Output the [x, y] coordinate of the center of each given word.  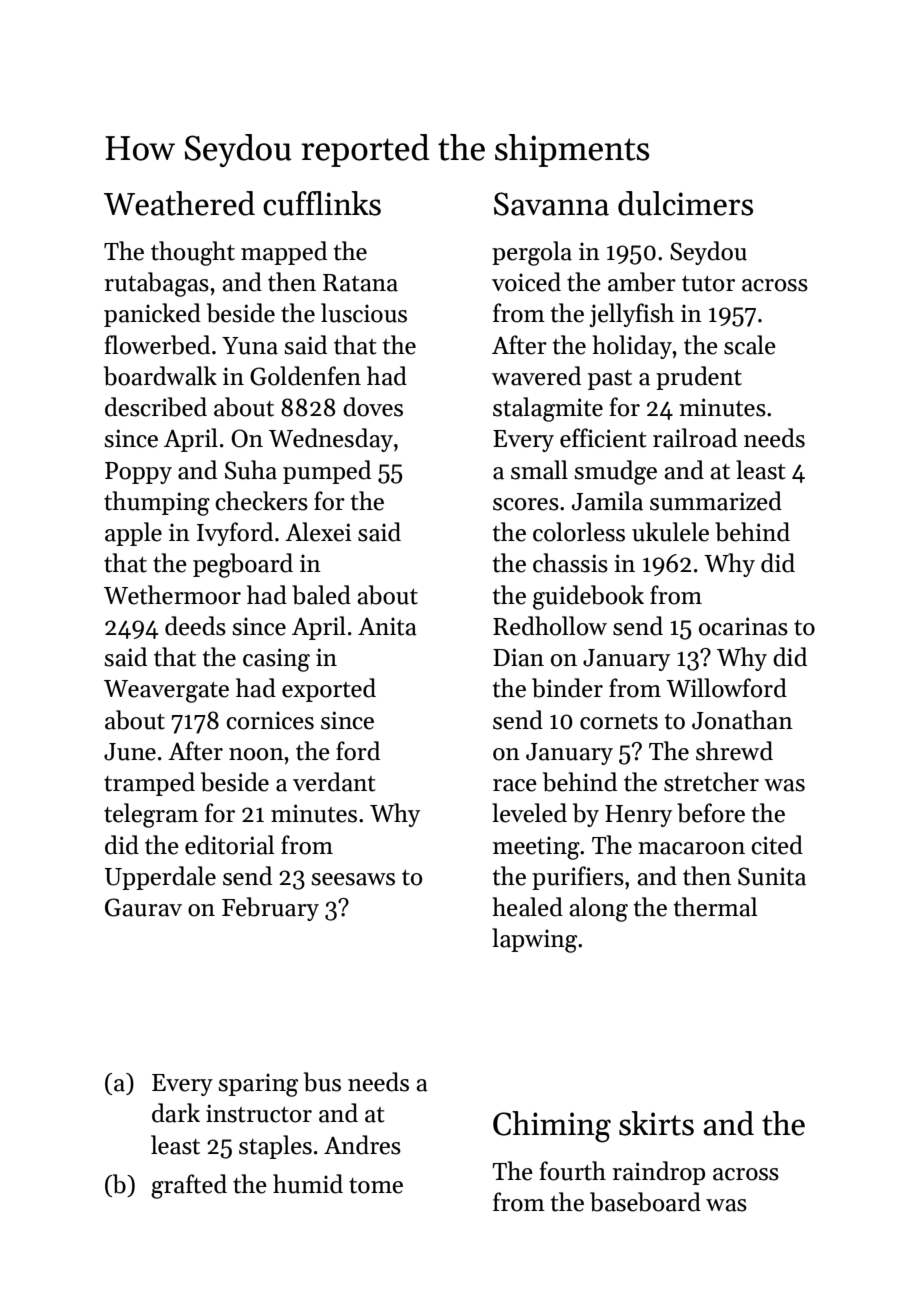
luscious [364, 313]
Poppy [138, 473]
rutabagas [157, 284]
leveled [529, 813]
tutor [708, 284]
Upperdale [160, 878]
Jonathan [742, 720]
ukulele [670, 532]
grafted [189, 1186]
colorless [579, 532]
